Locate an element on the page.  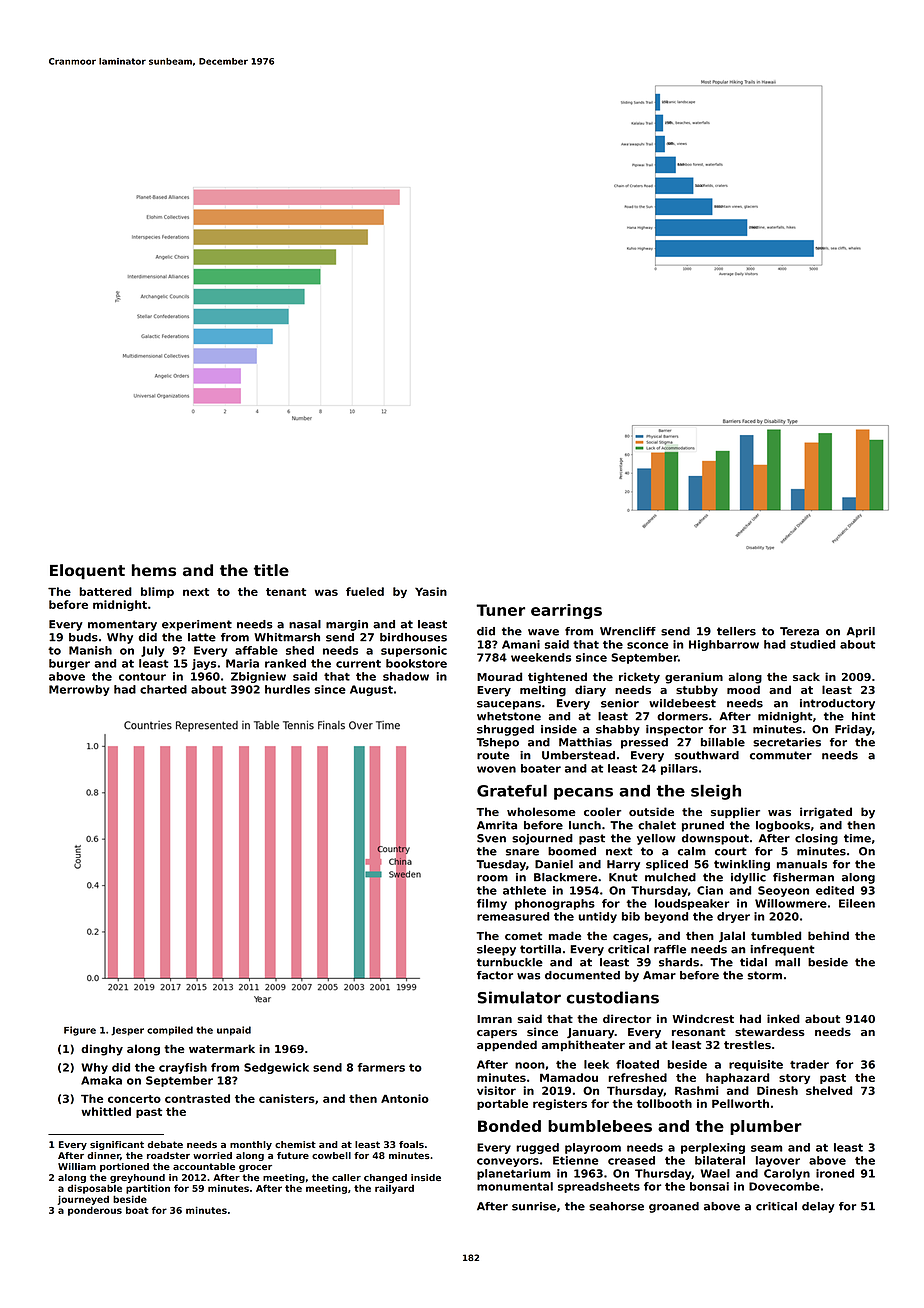
woven is located at coordinates (496, 769).
